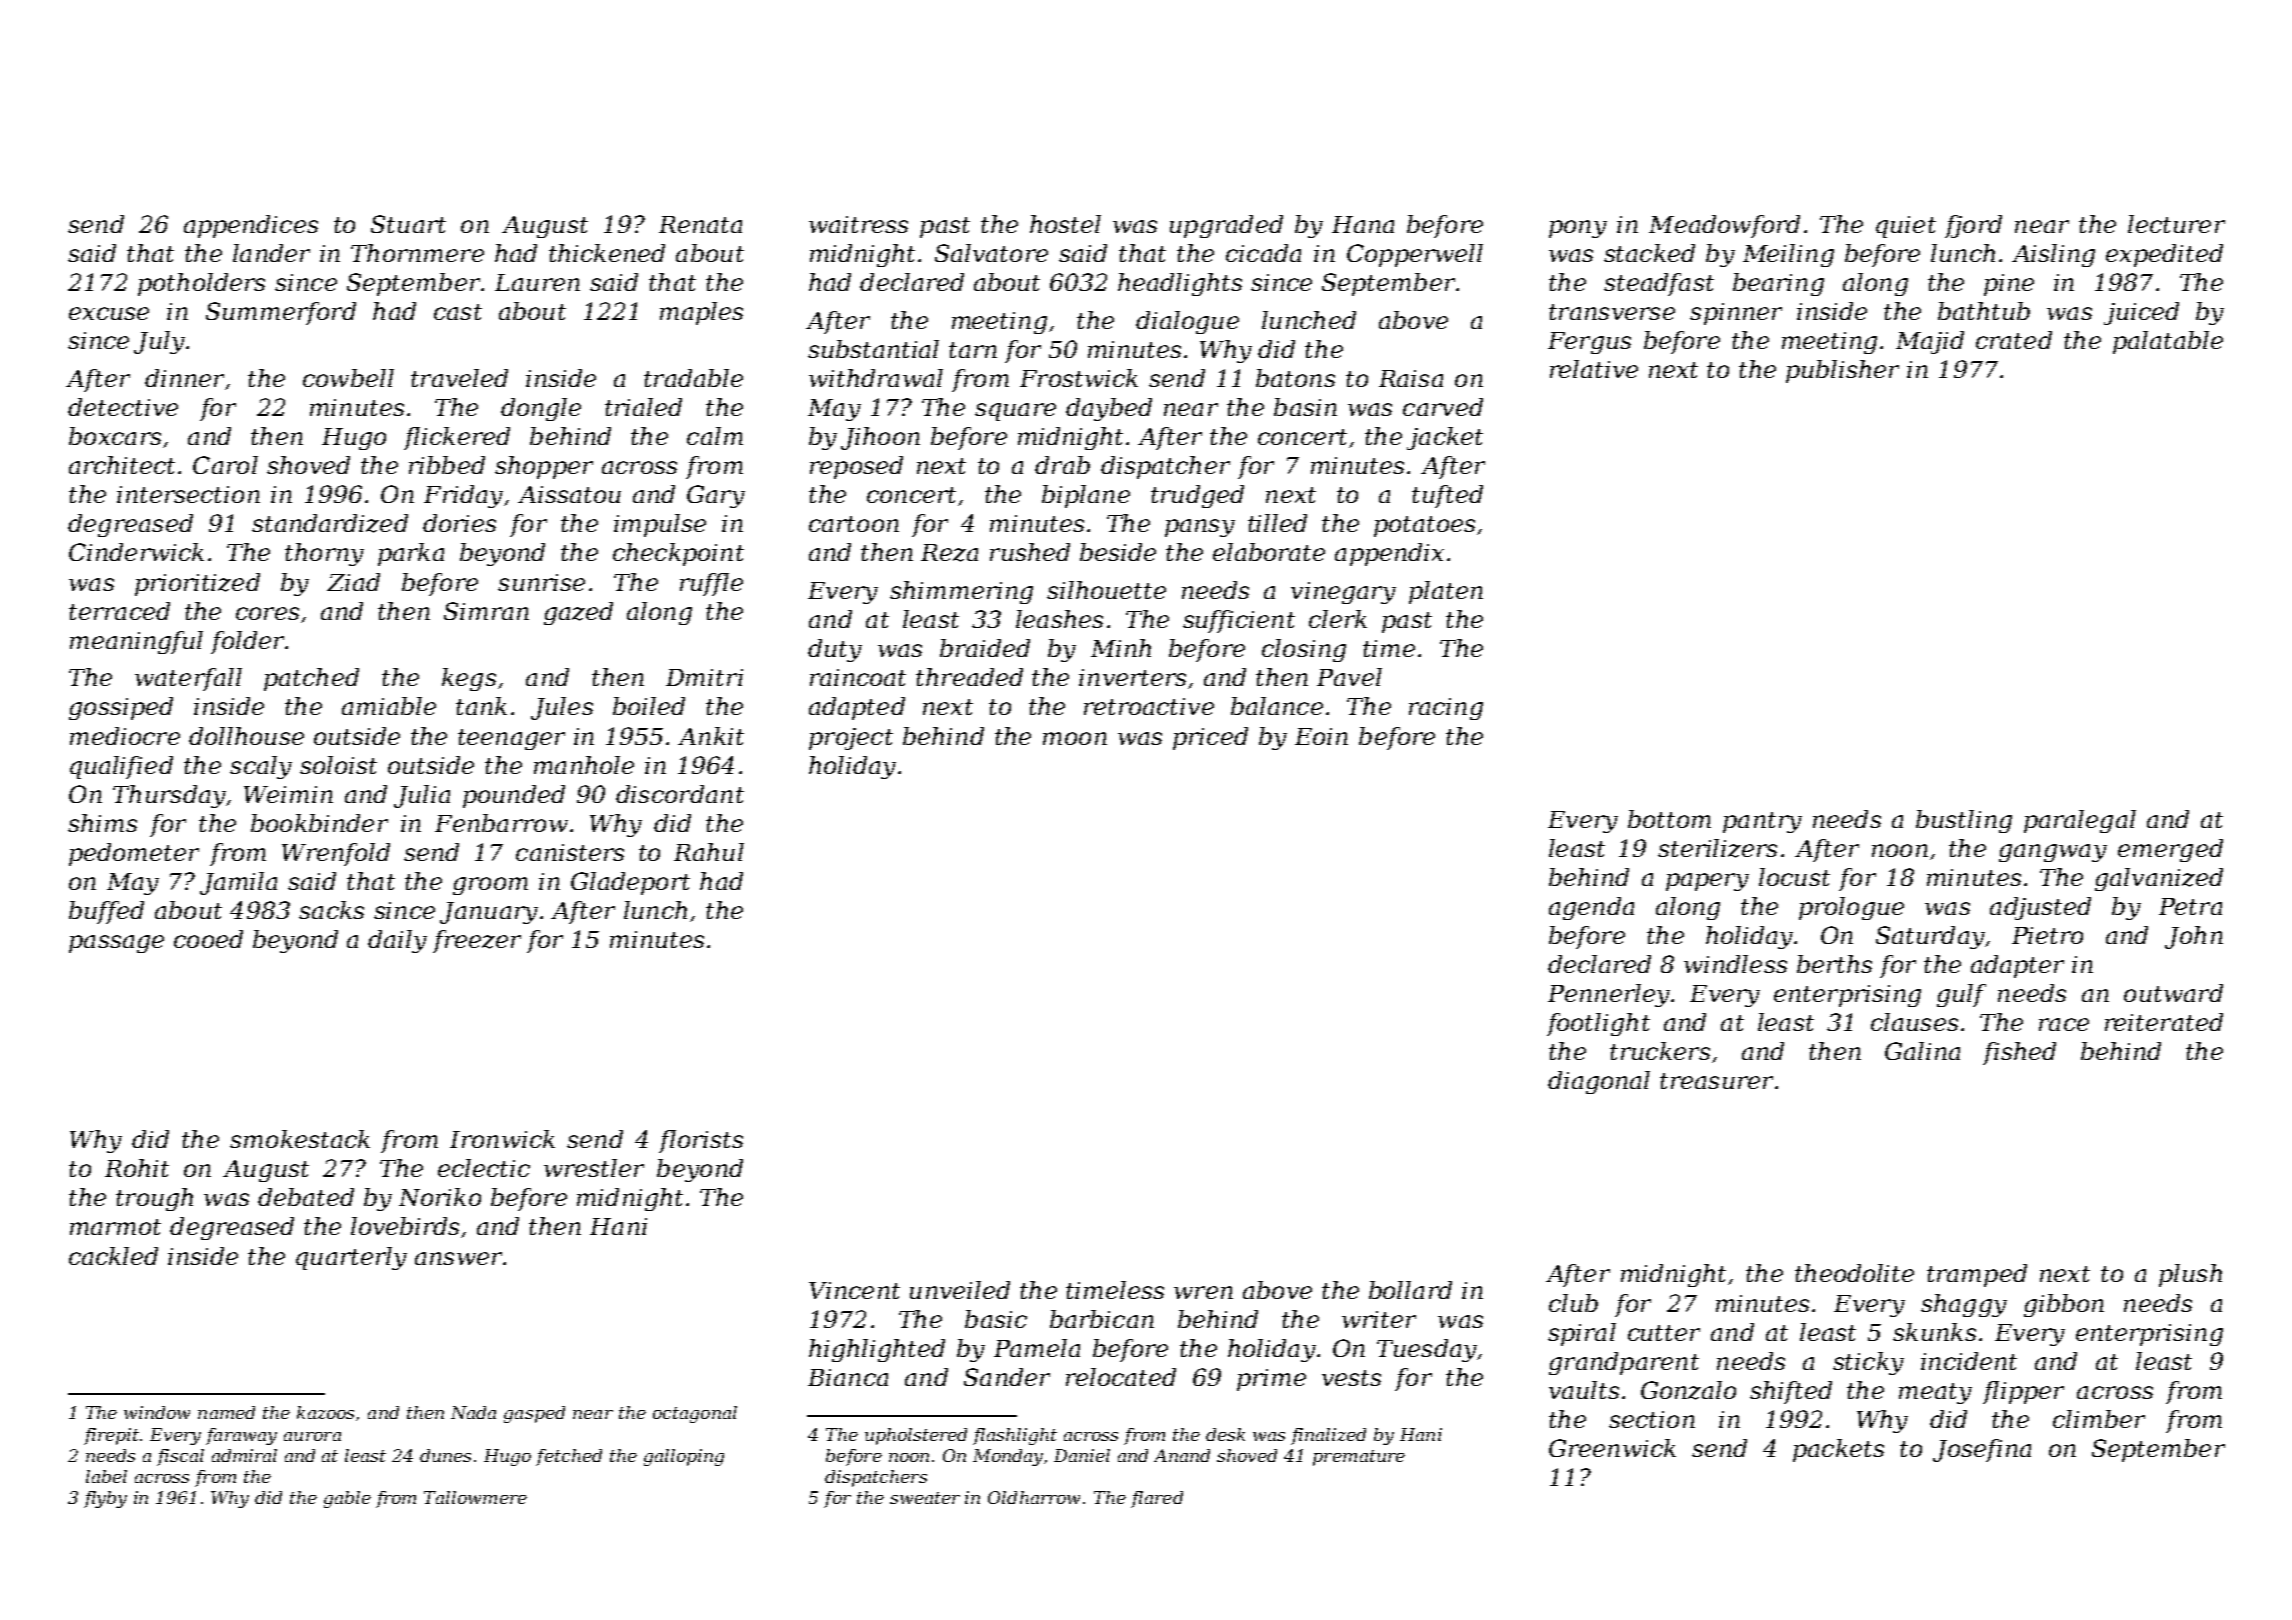 Image resolution: width=2292 pixels, height=1620 pixels. What do you see at coordinates (925, 1498) in the screenshot?
I see `sweater` at bounding box center [925, 1498].
